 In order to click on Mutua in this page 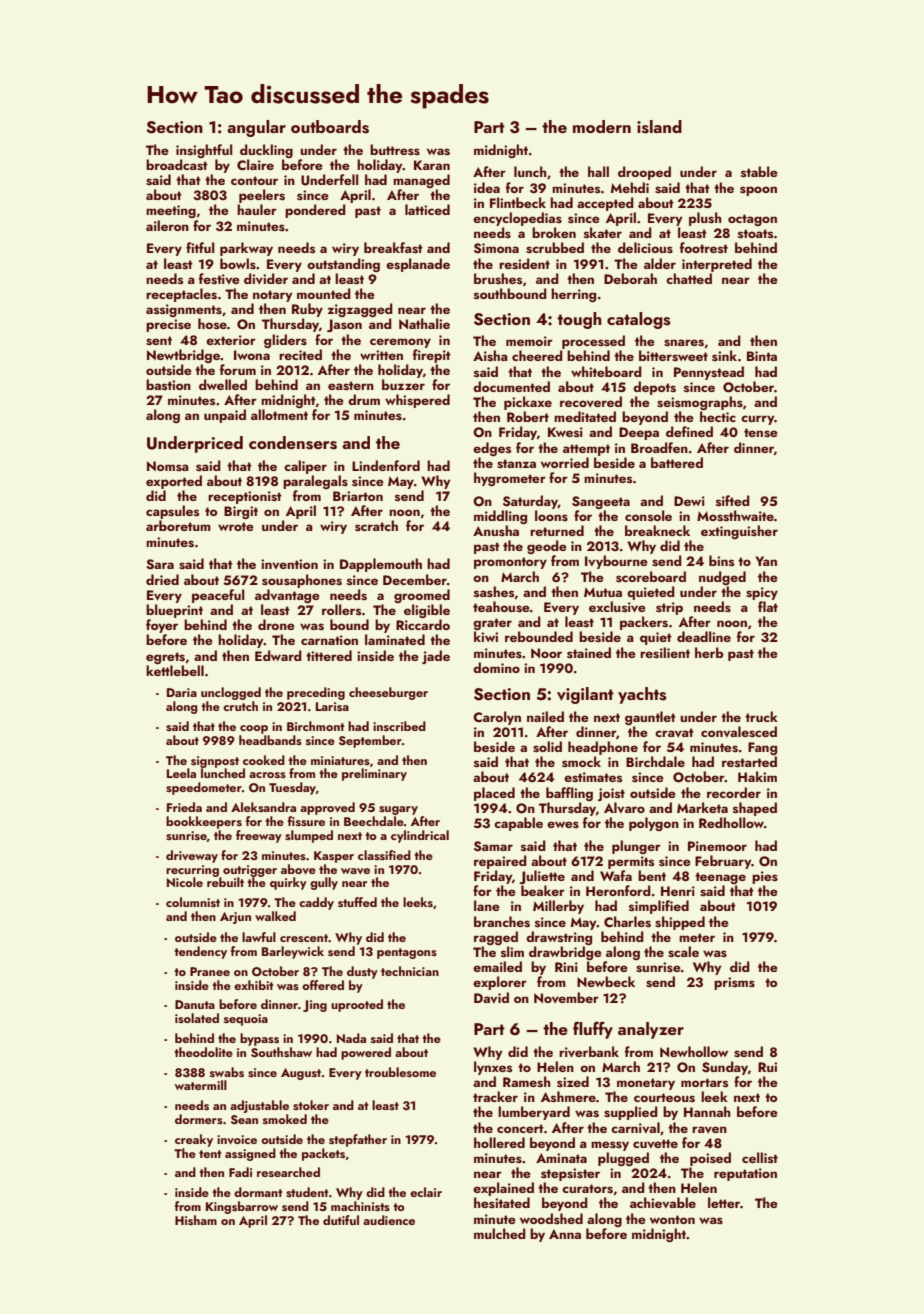, I will do `click(603, 592)`.
